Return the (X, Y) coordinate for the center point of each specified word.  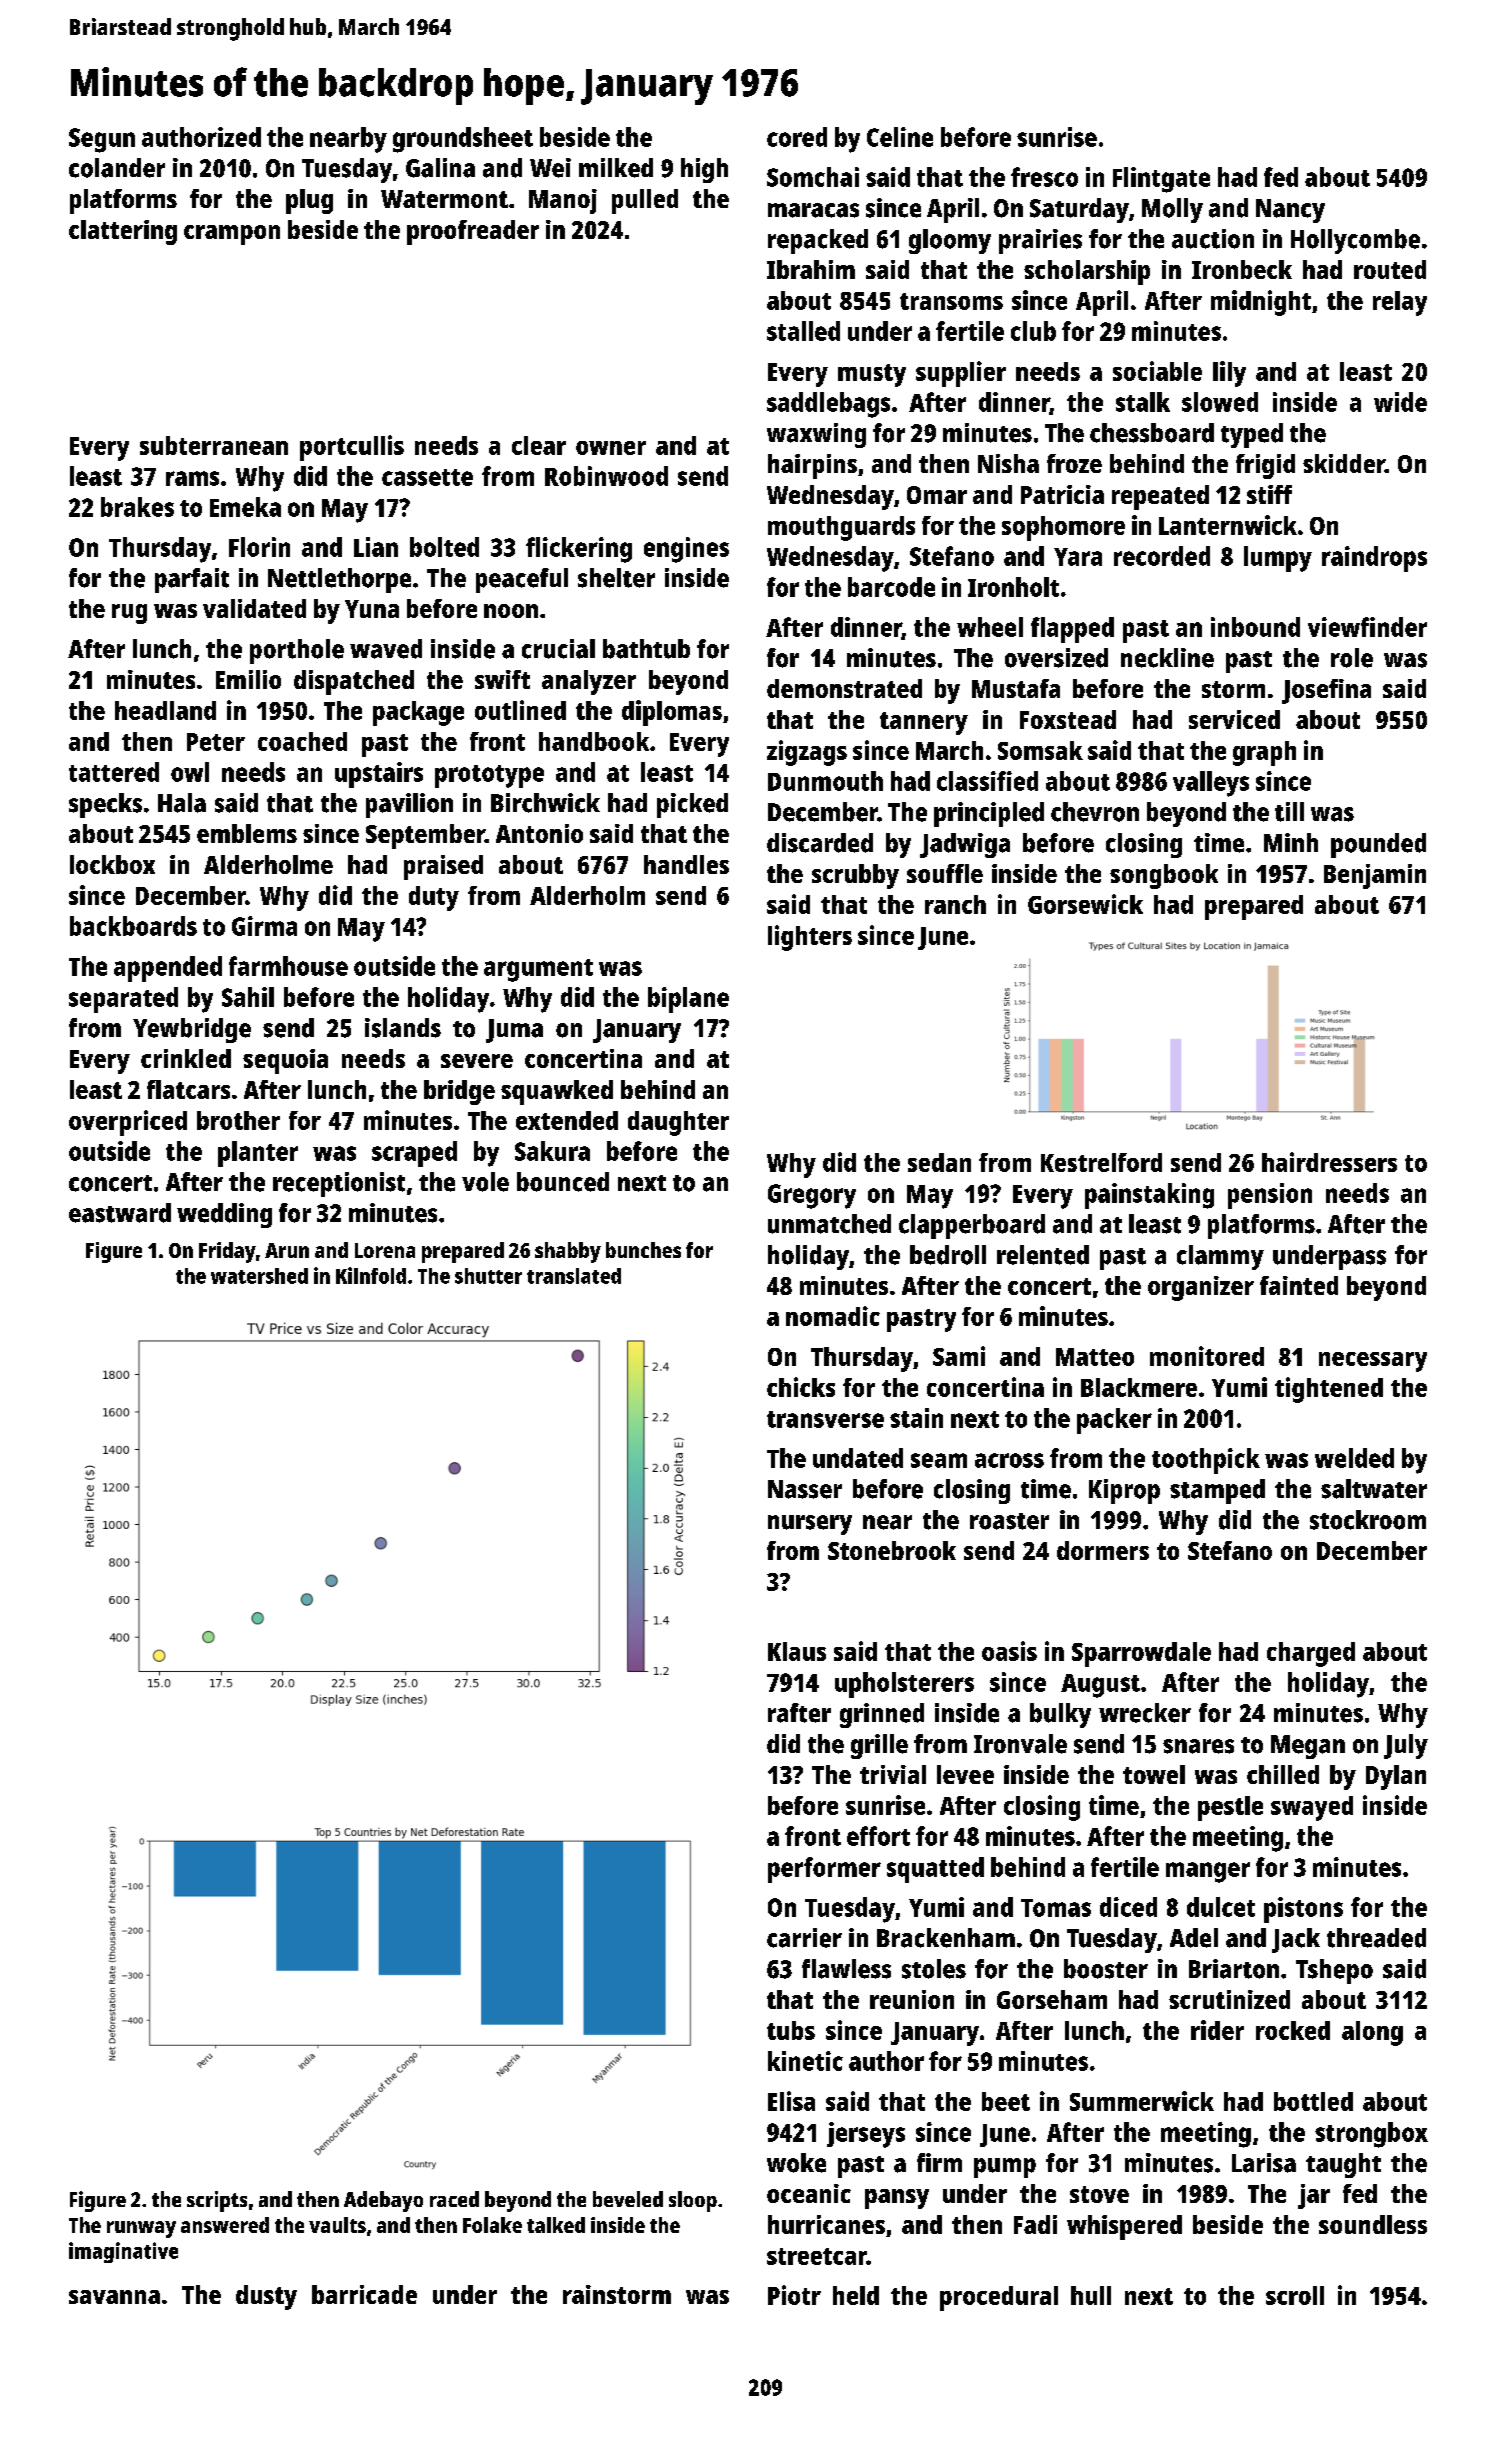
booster (1106, 1969)
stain (916, 1418)
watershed (259, 1276)
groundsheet (463, 140)
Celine (900, 137)
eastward (120, 1213)
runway (141, 2229)
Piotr (794, 2295)
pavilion (409, 805)
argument (538, 970)
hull (1091, 2295)
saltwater (1374, 1489)
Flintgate (1161, 180)
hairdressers (1329, 1162)
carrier (804, 1938)
